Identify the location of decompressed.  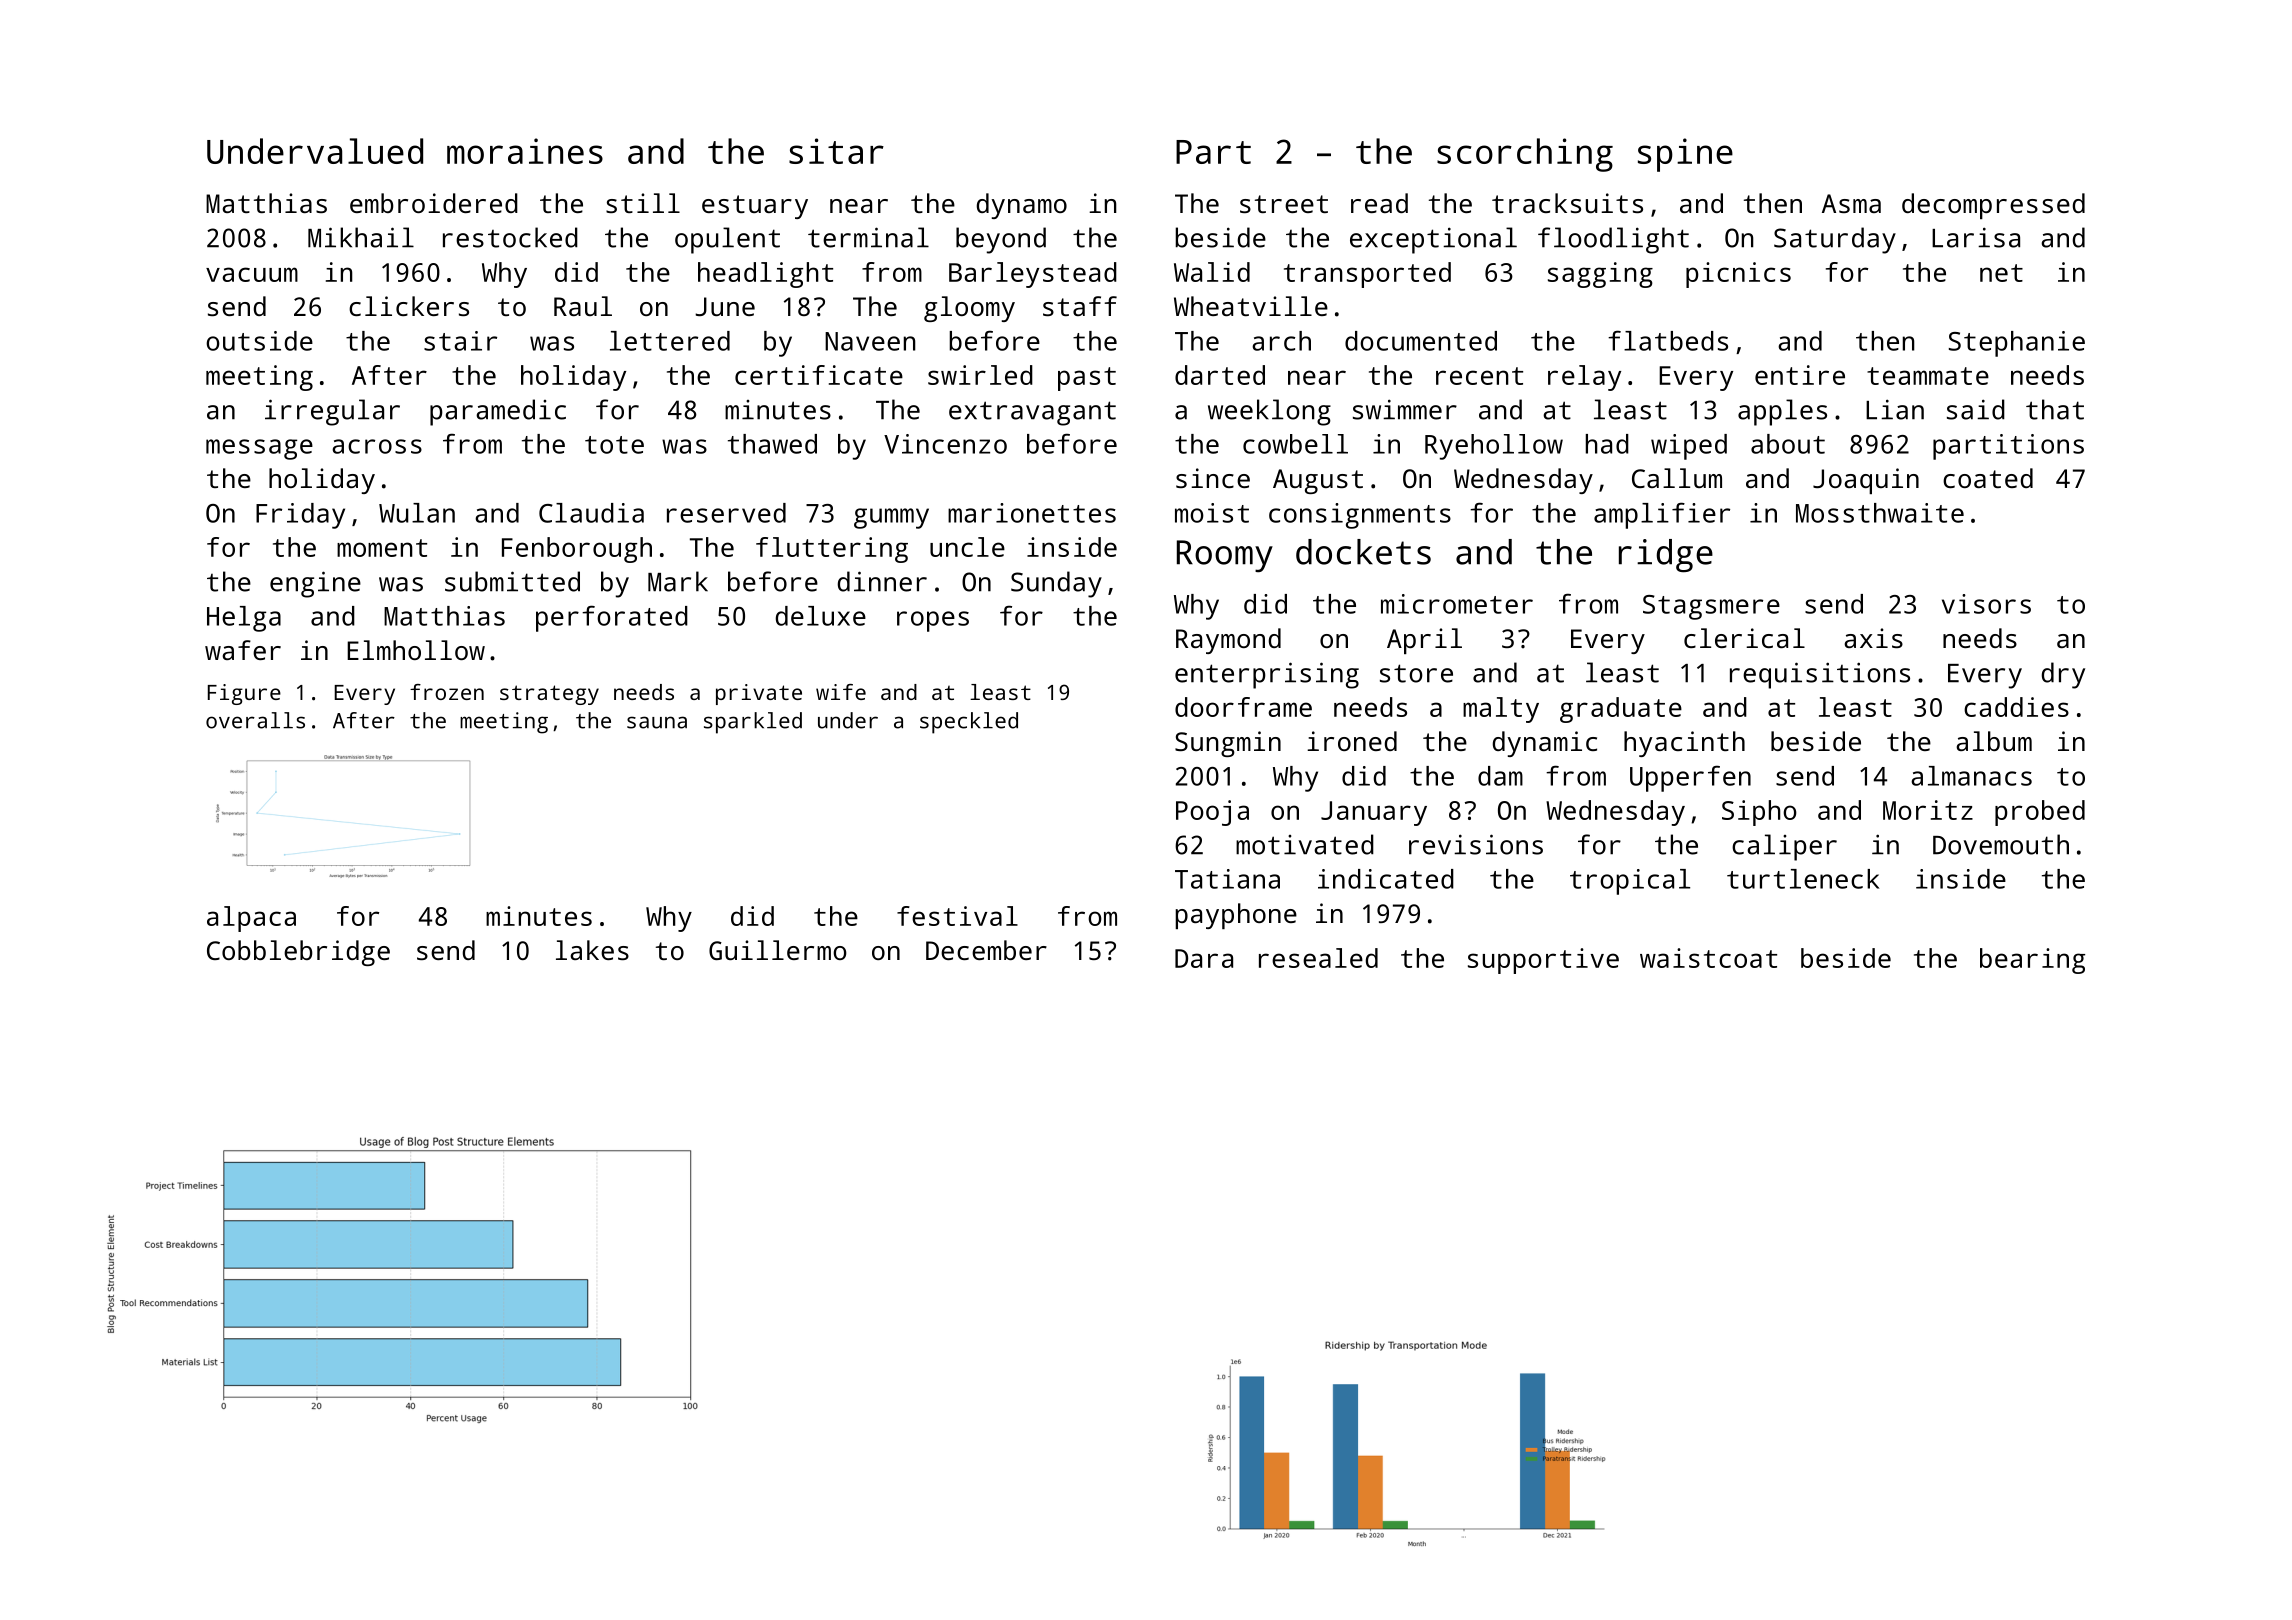
(1993, 206).
